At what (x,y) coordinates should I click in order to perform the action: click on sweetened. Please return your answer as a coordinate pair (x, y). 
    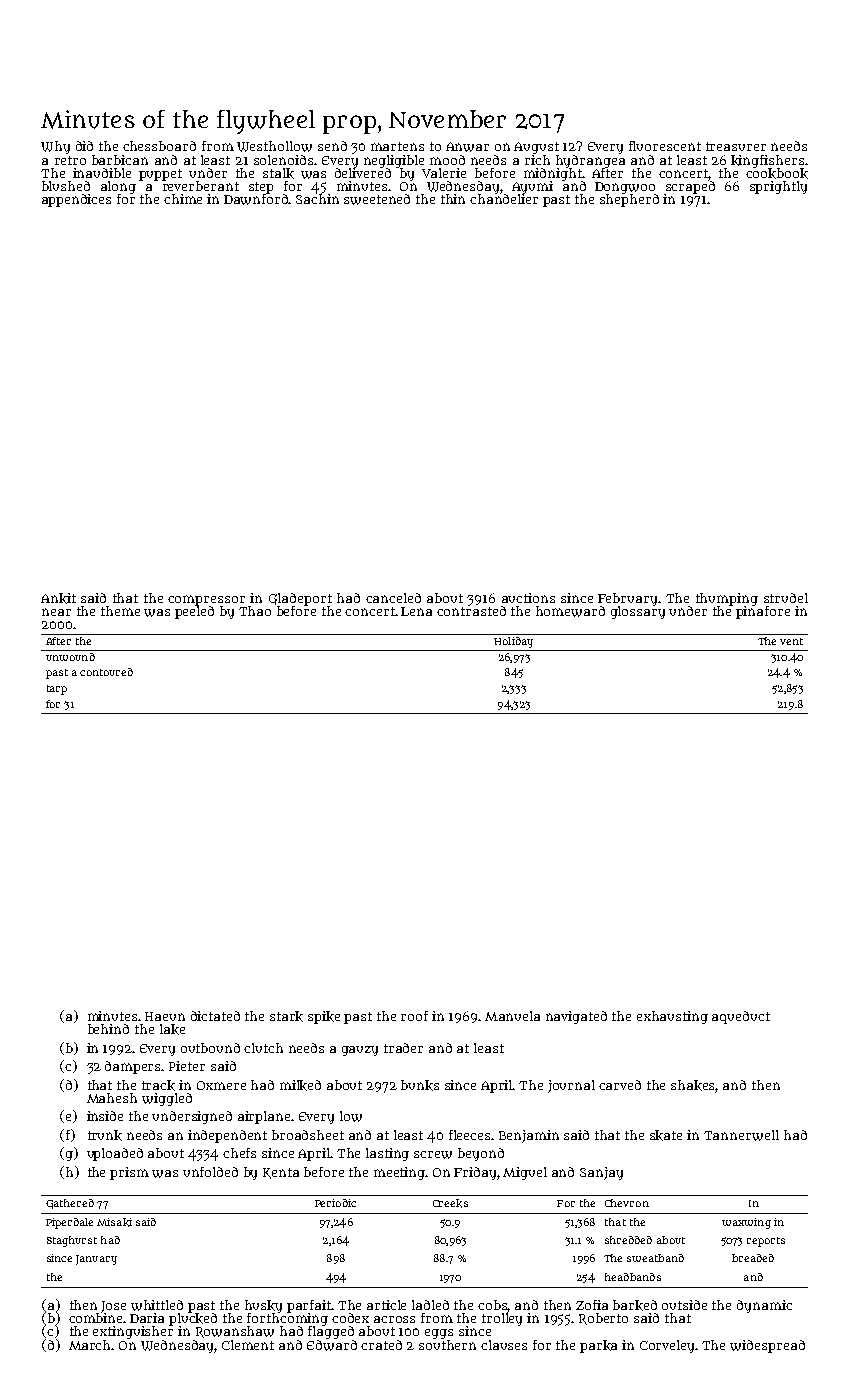
    Looking at the image, I should click on (377, 199).
